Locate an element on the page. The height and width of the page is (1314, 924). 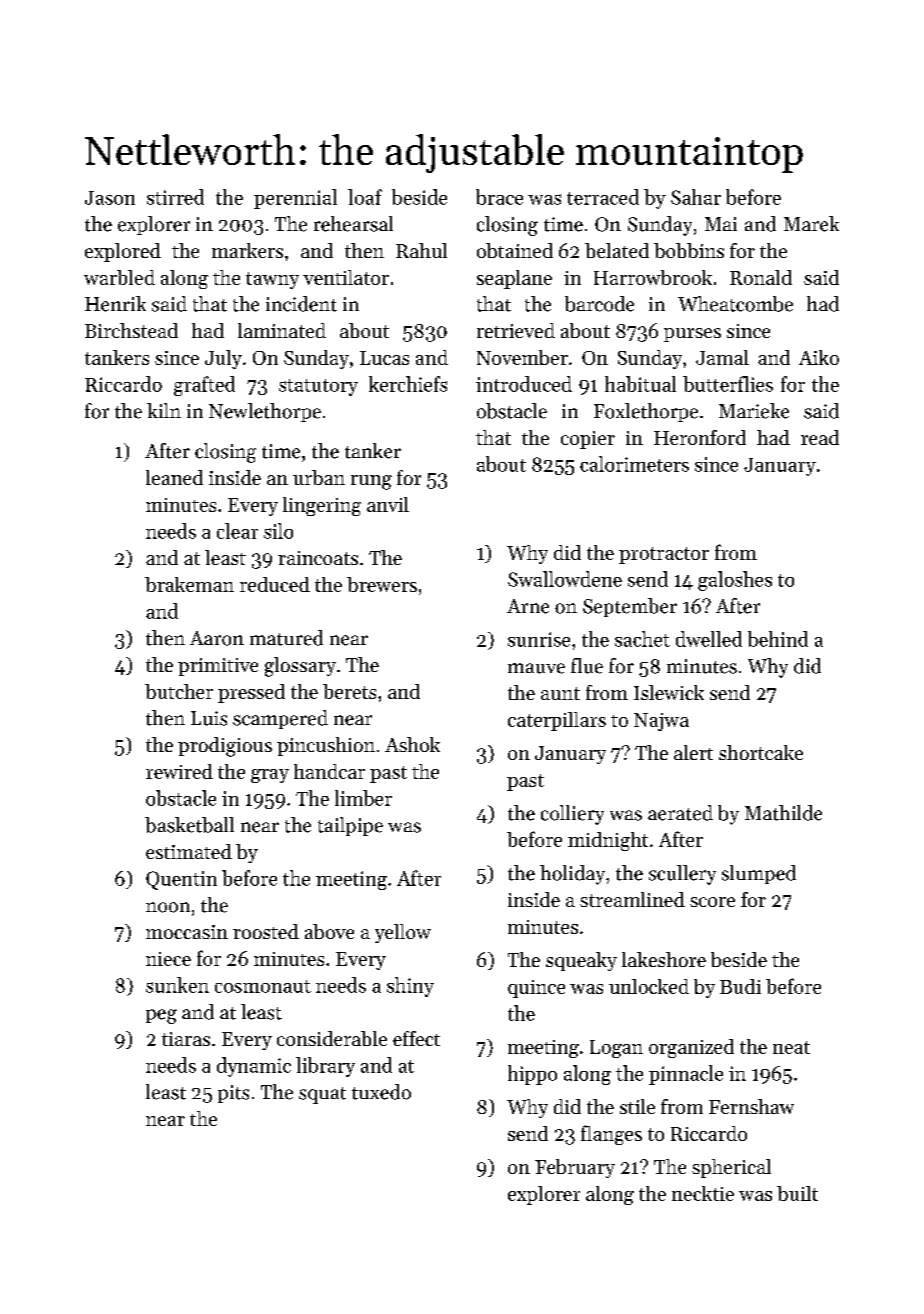
tuxedo is located at coordinates (381, 1092).
